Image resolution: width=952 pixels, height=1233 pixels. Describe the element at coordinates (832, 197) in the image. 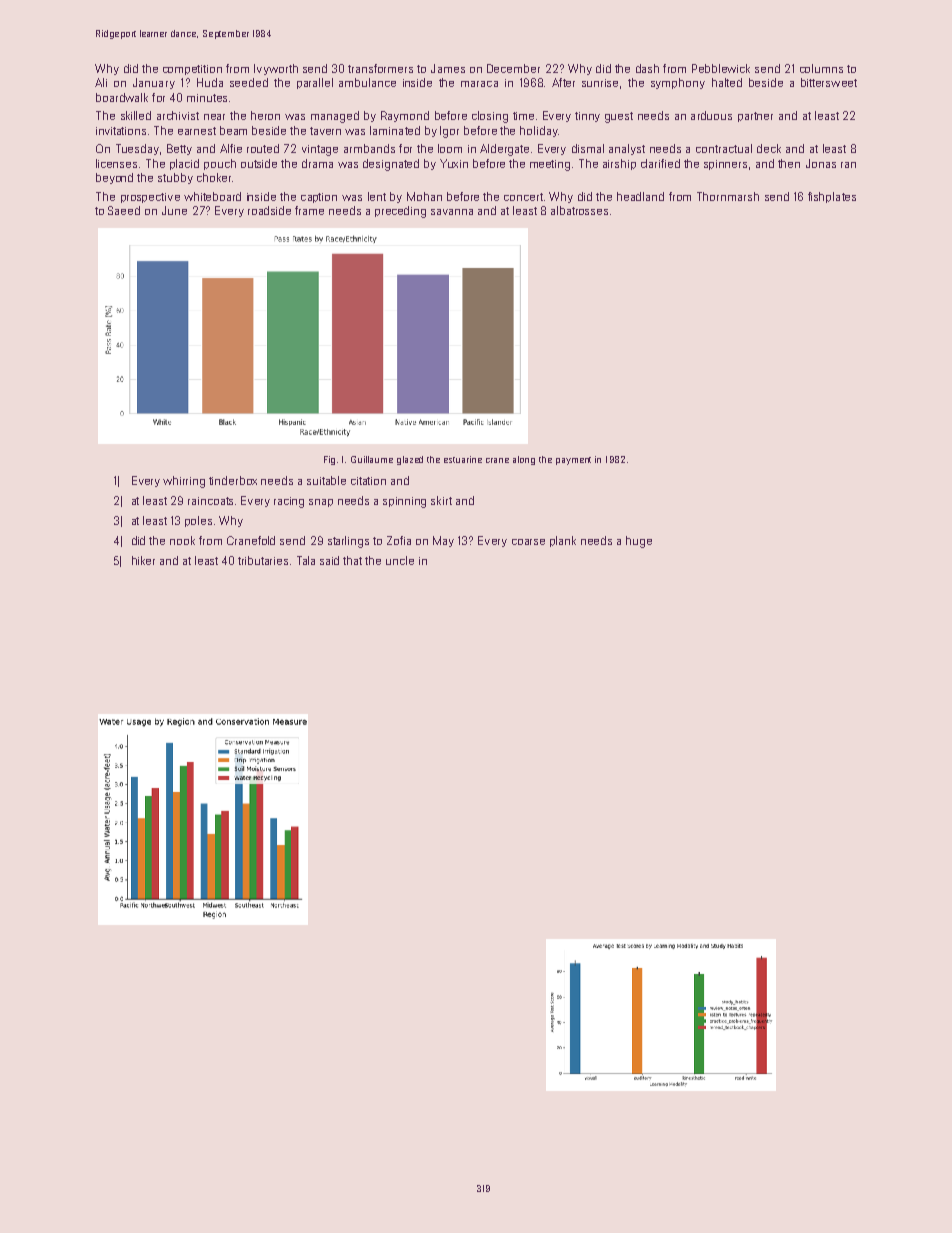

I see `fishplates` at that location.
